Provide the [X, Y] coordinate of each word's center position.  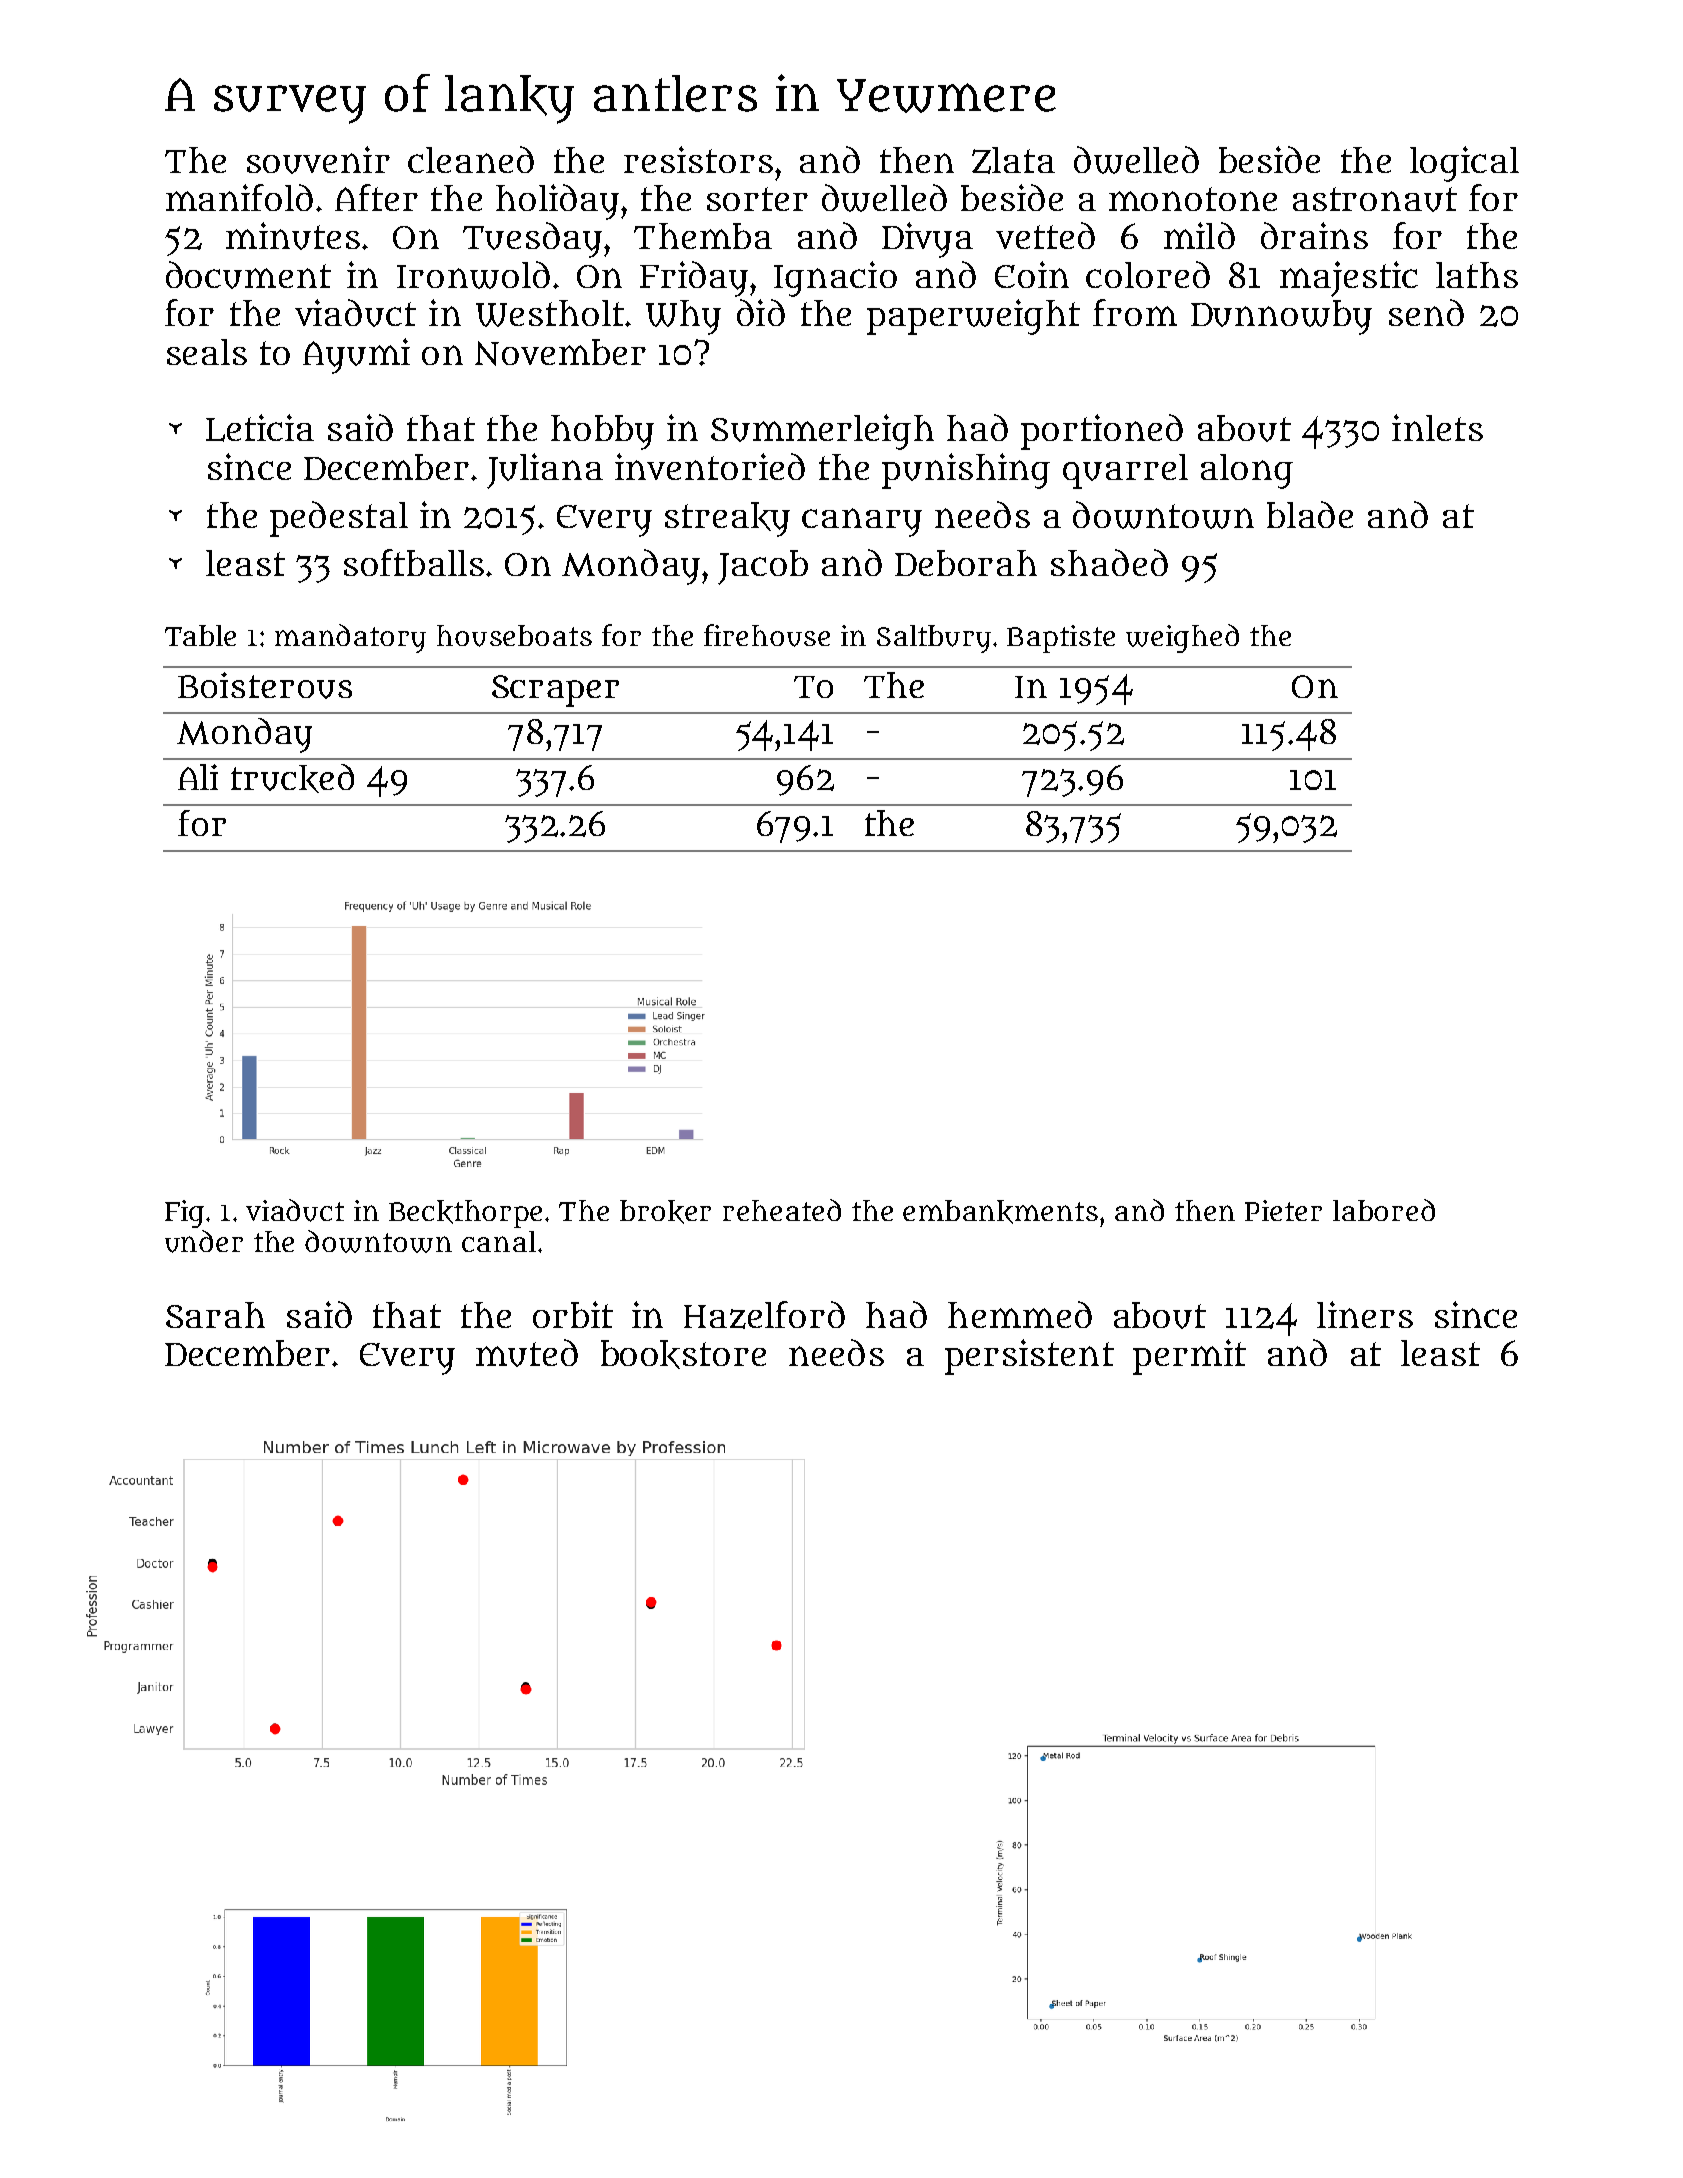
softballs [414, 562]
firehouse [767, 635]
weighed [1182, 638]
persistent [1029, 1357]
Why [683, 317]
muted [527, 1353]
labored [1384, 1210]
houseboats [514, 636]
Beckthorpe [465, 1214]
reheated [782, 1210]
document [248, 275]
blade [1310, 514]
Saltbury [934, 639]
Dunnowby [1281, 317]
